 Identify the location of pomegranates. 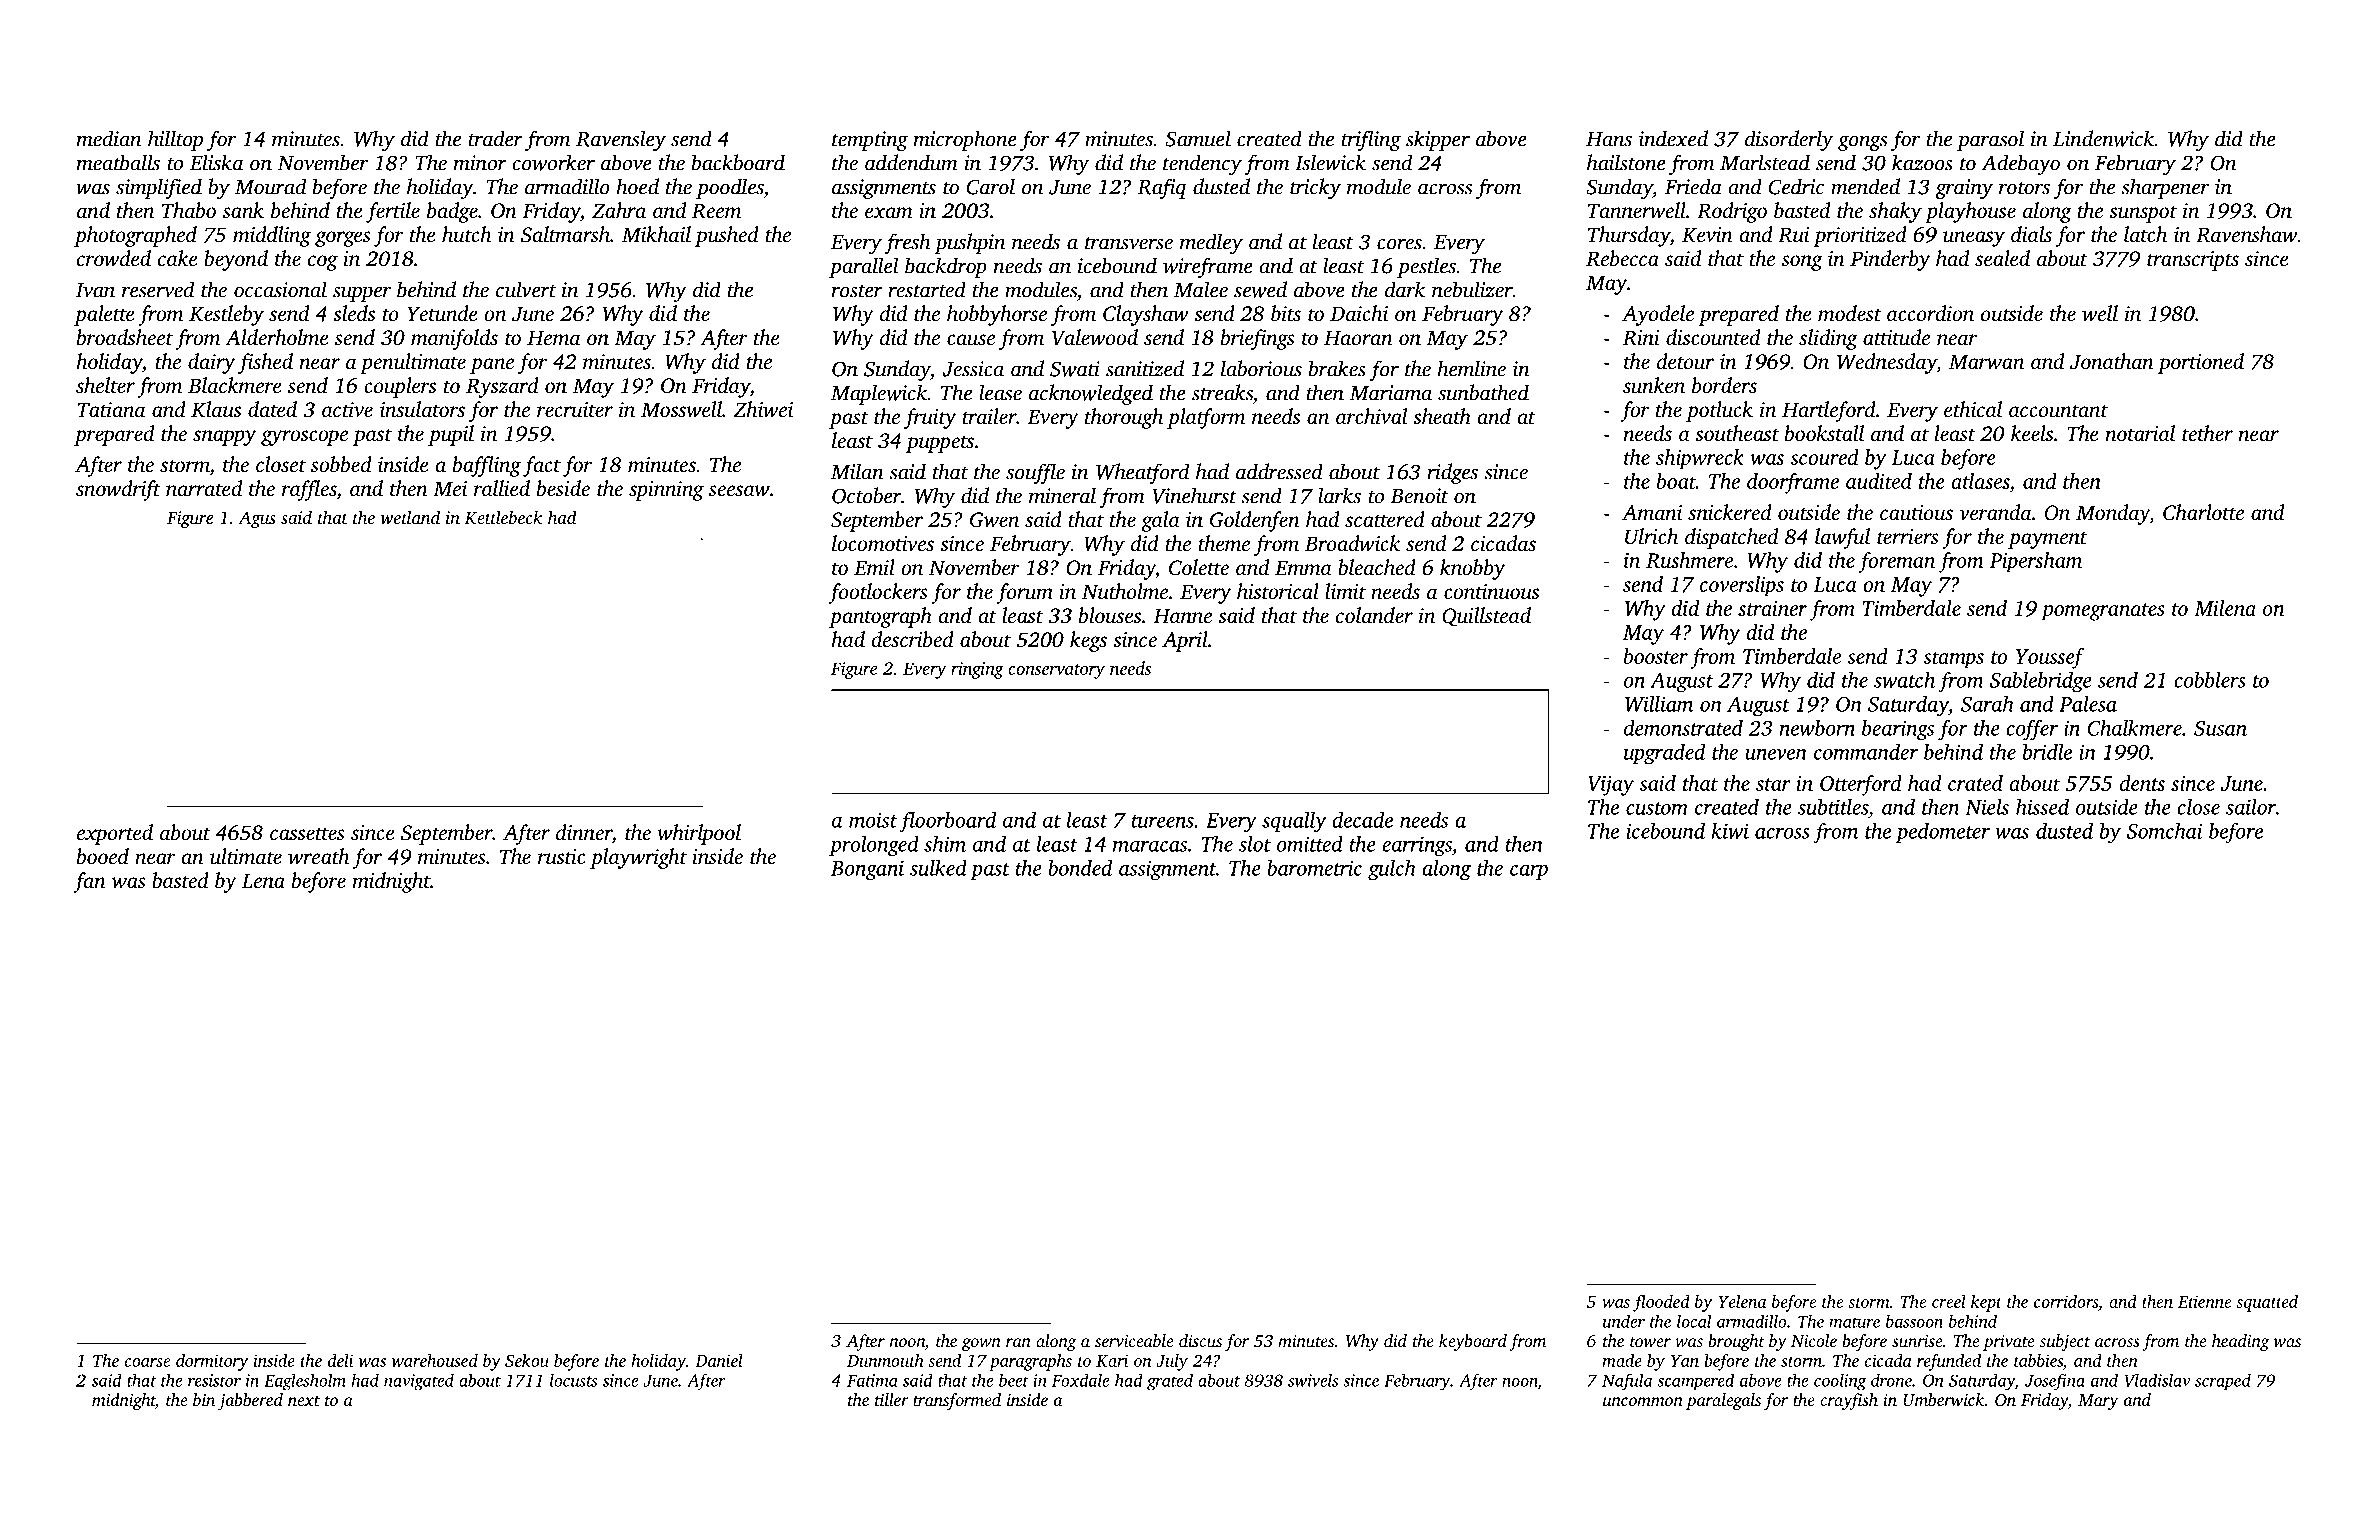
(2103, 612).
